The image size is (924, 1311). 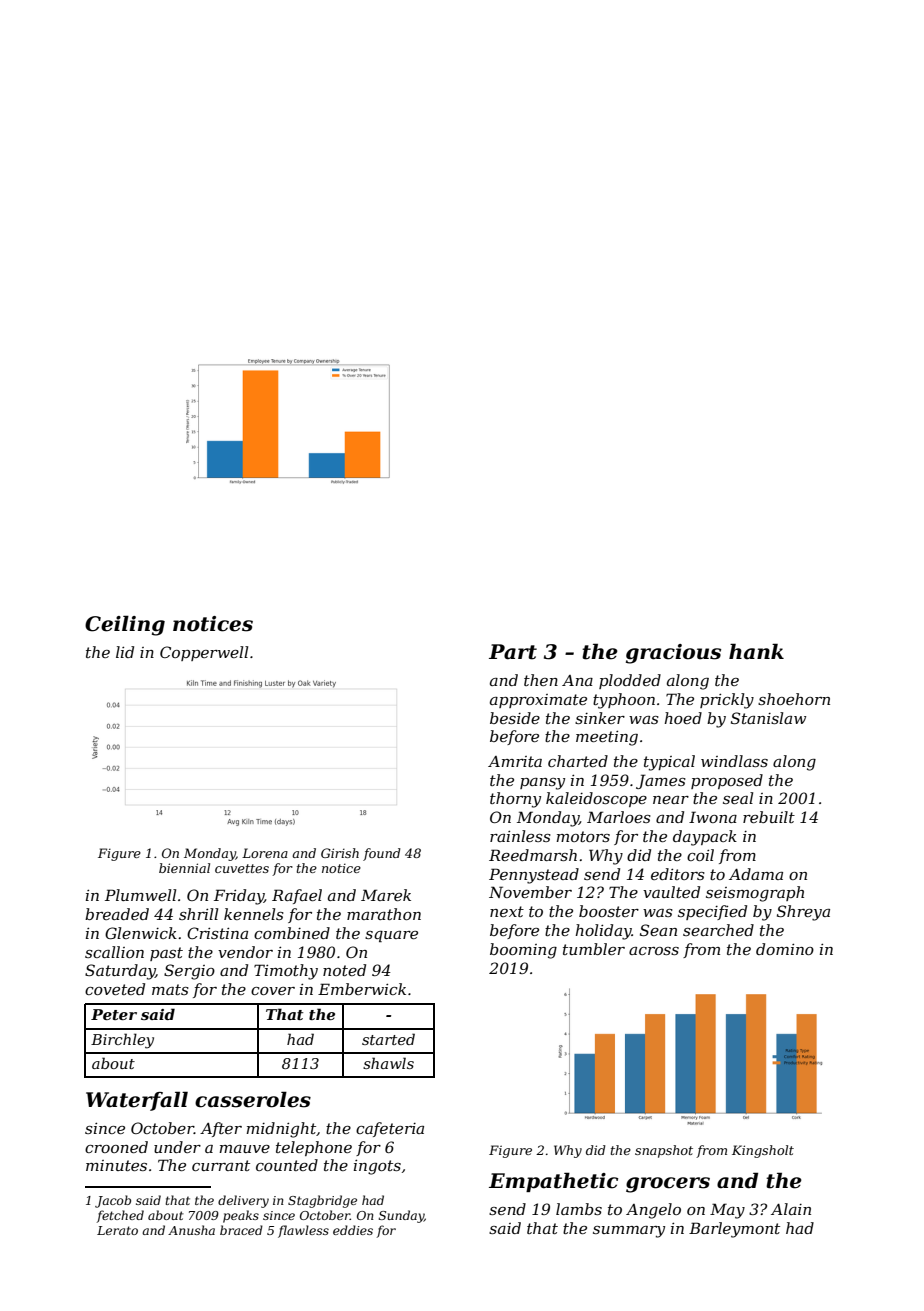 What do you see at coordinates (577, 680) in the screenshot?
I see `Ana` at bounding box center [577, 680].
